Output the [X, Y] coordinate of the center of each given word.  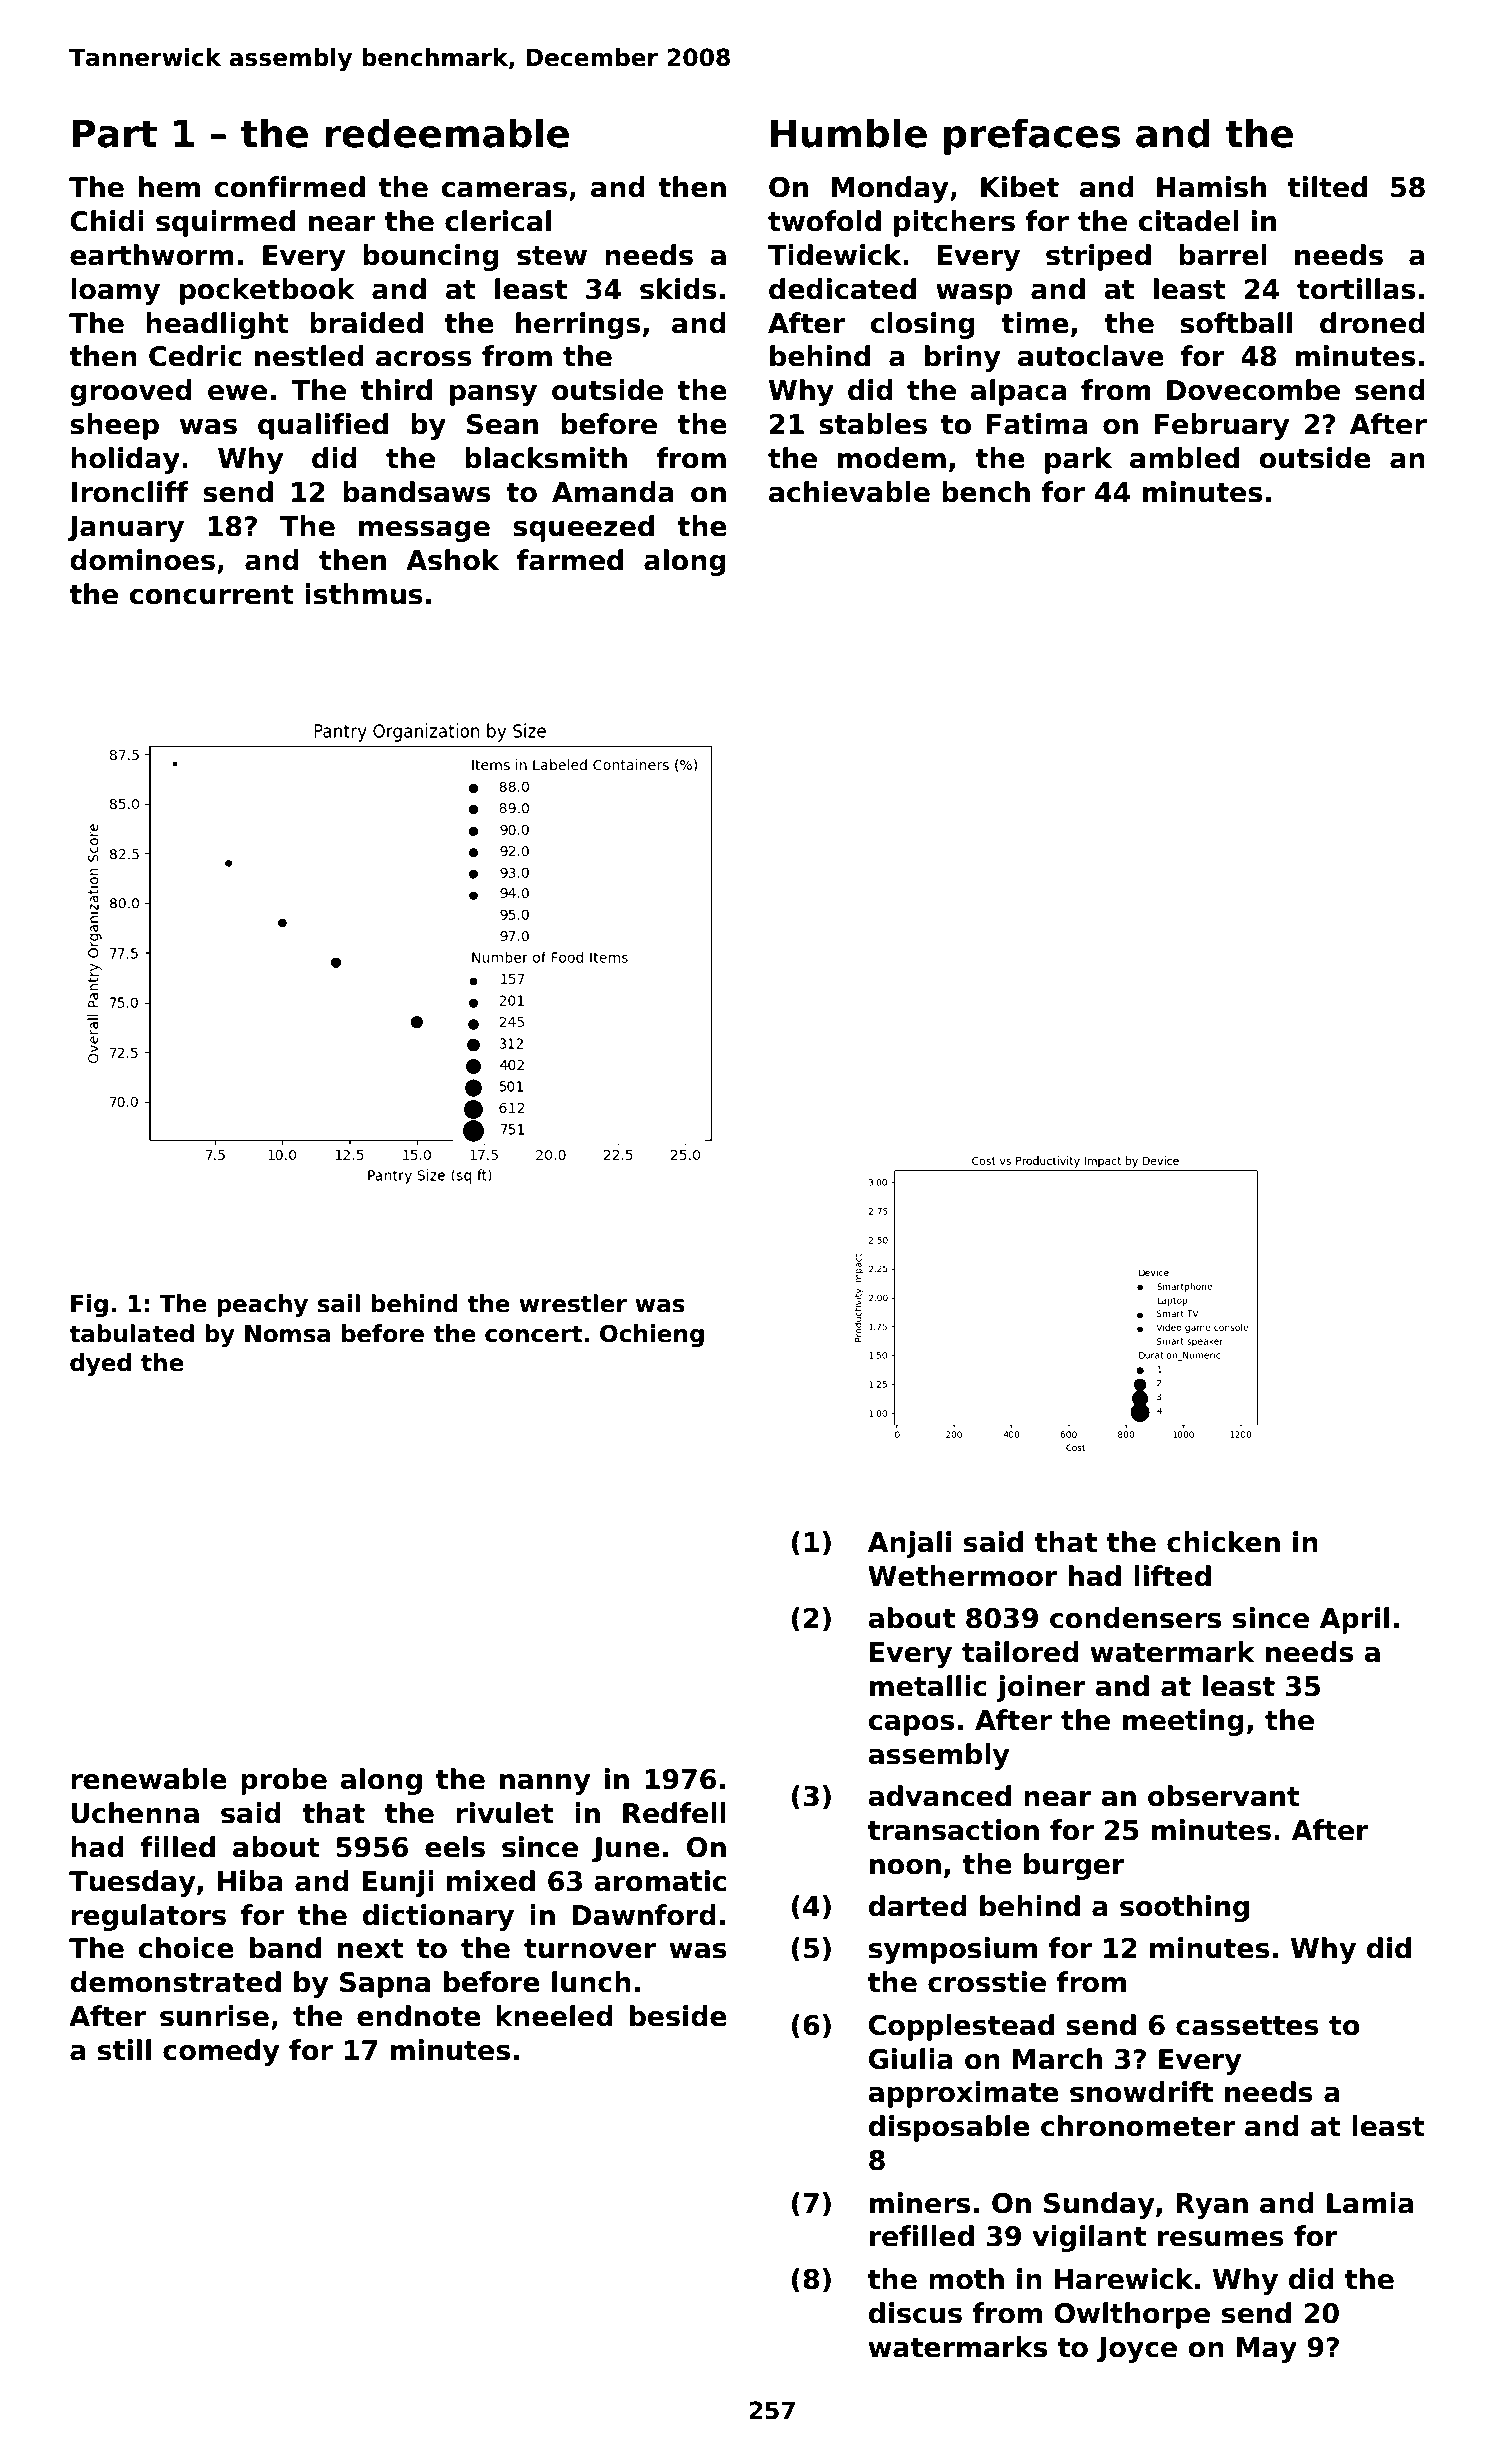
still [124, 2050]
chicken [1223, 1542]
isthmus [364, 594]
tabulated [131, 1333]
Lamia [1370, 2203]
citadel [1188, 221]
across [424, 359]
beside [678, 2016]
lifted [1172, 1576]
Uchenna [135, 1813]
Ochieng [652, 1335]
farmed [570, 560]
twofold [824, 221]
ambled [1184, 458]
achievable [849, 492]
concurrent [211, 595]
